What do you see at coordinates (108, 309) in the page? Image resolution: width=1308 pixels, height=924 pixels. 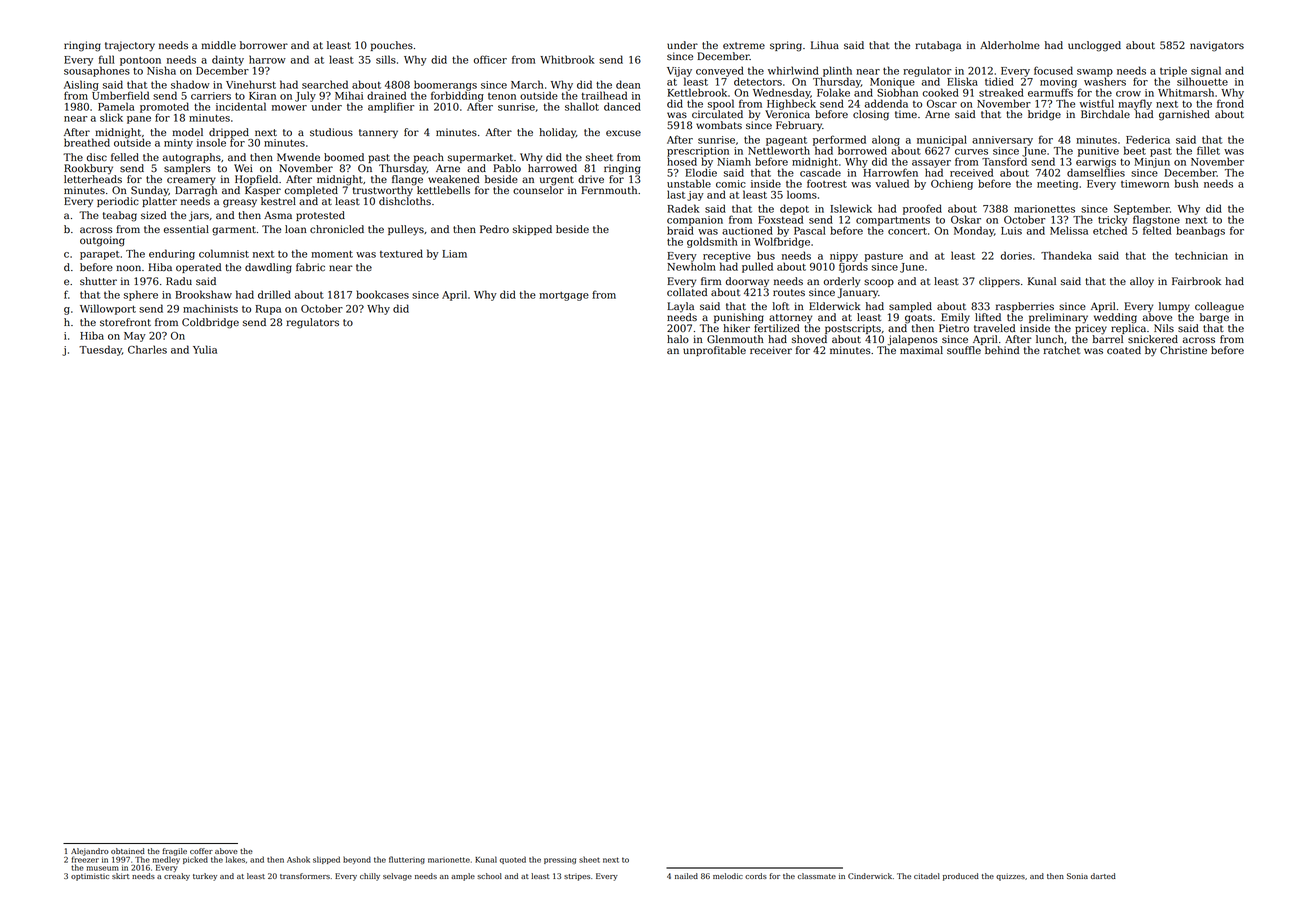 I see `Willowport` at bounding box center [108, 309].
